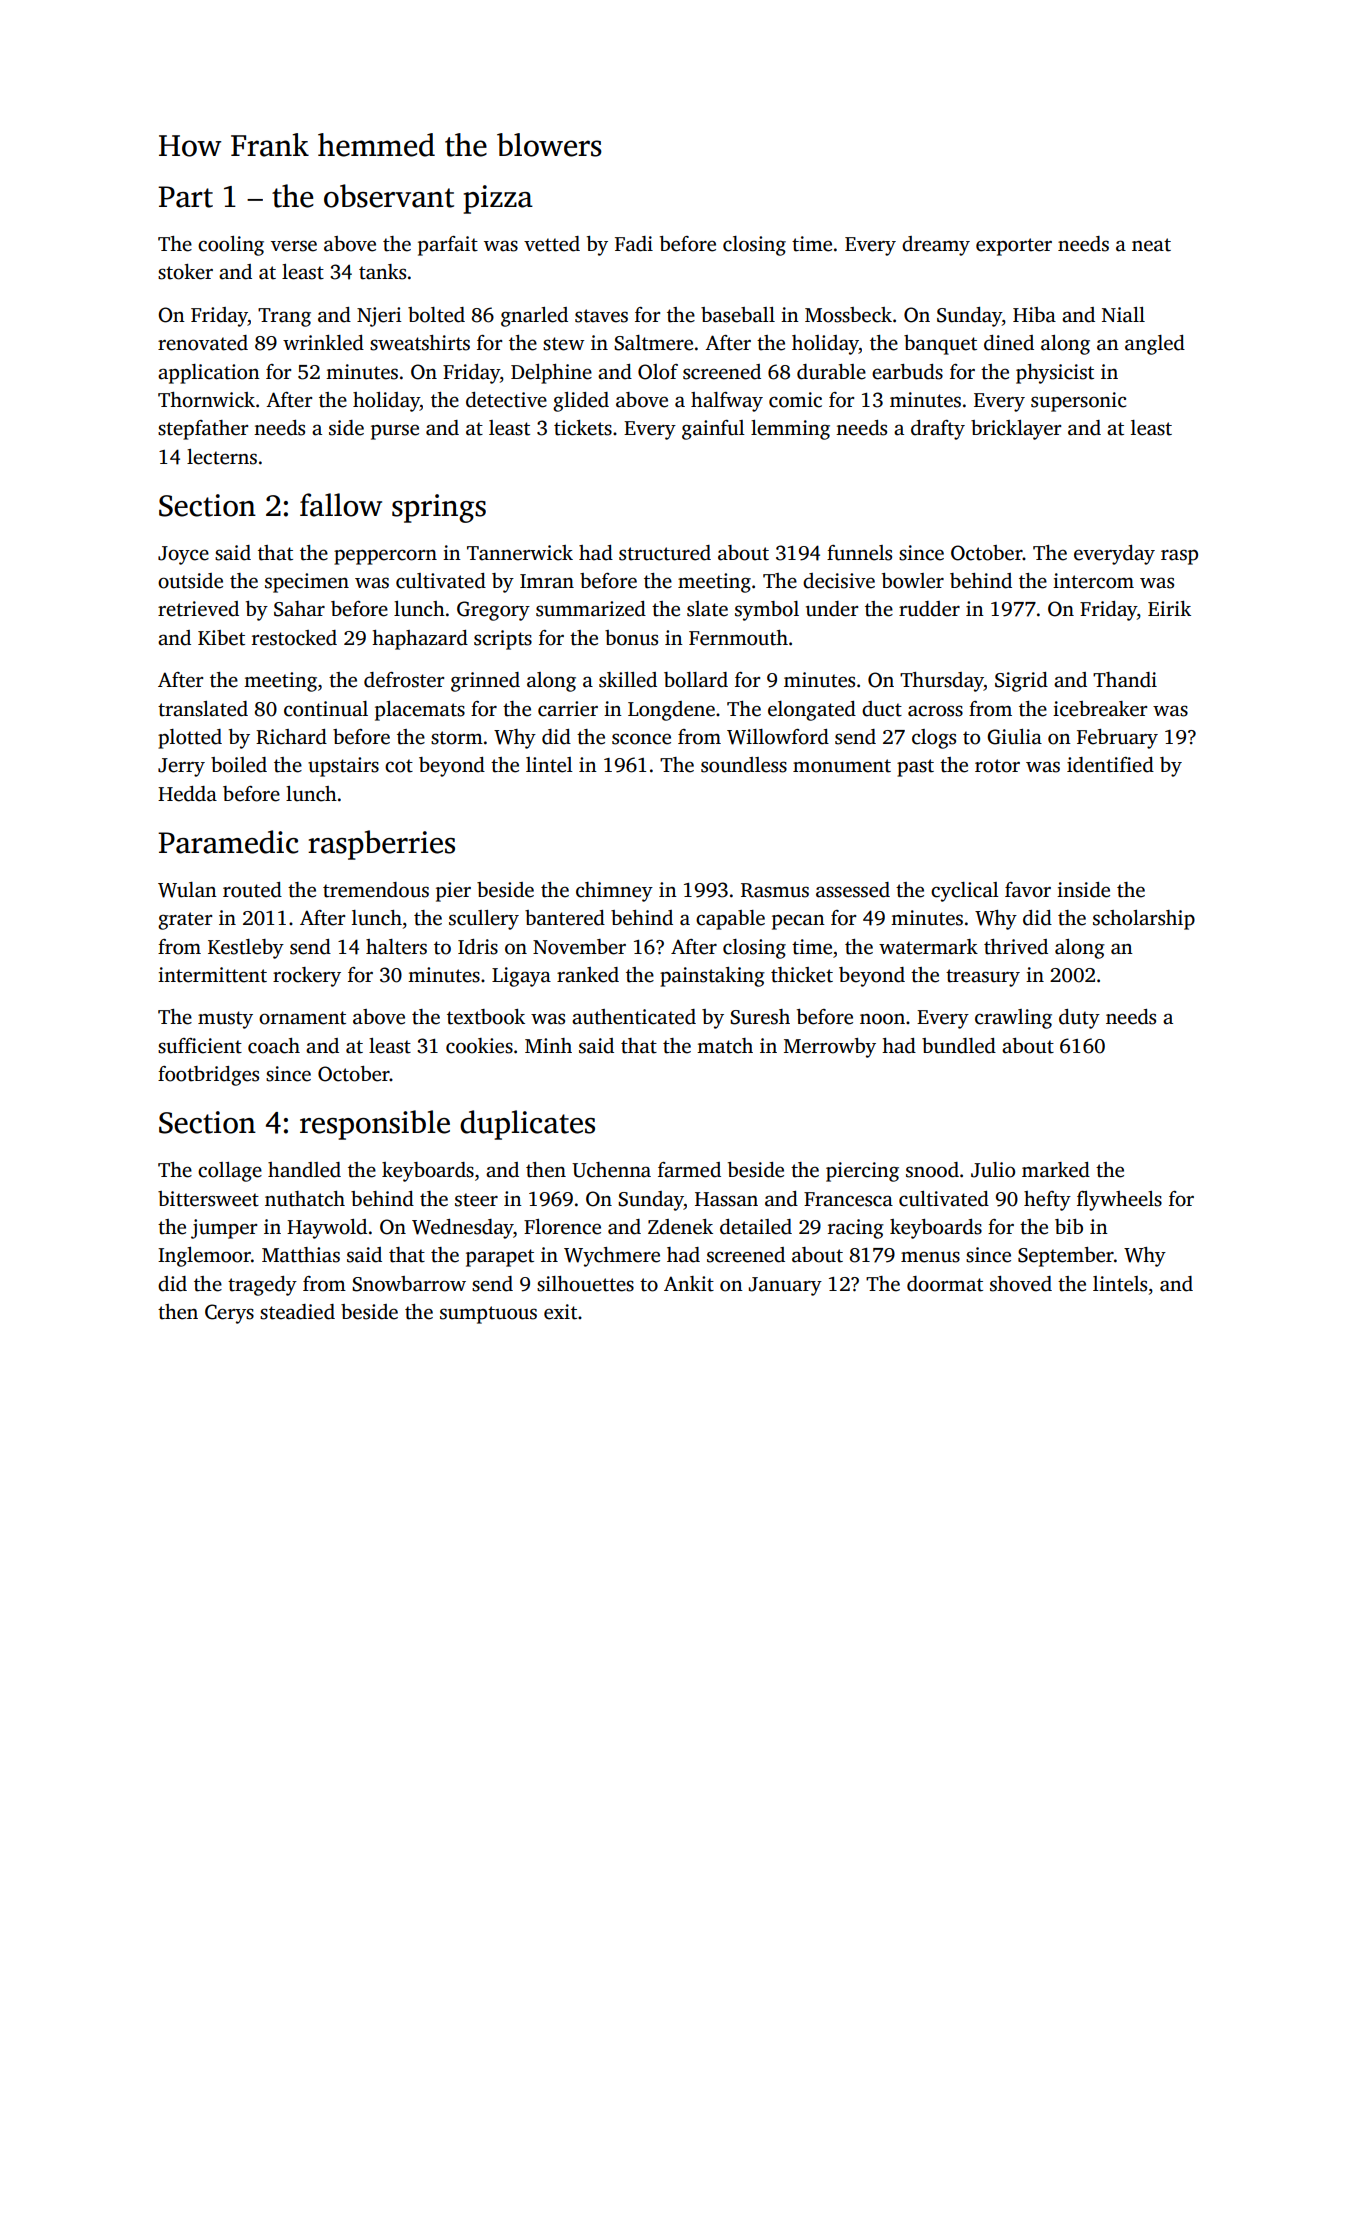 Image resolution: width=1358 pixels, height=2237 pixels. What do you see at coordinates (389, 196) in the screenshot?
I see `observant` at bounding box center [389, 196].
